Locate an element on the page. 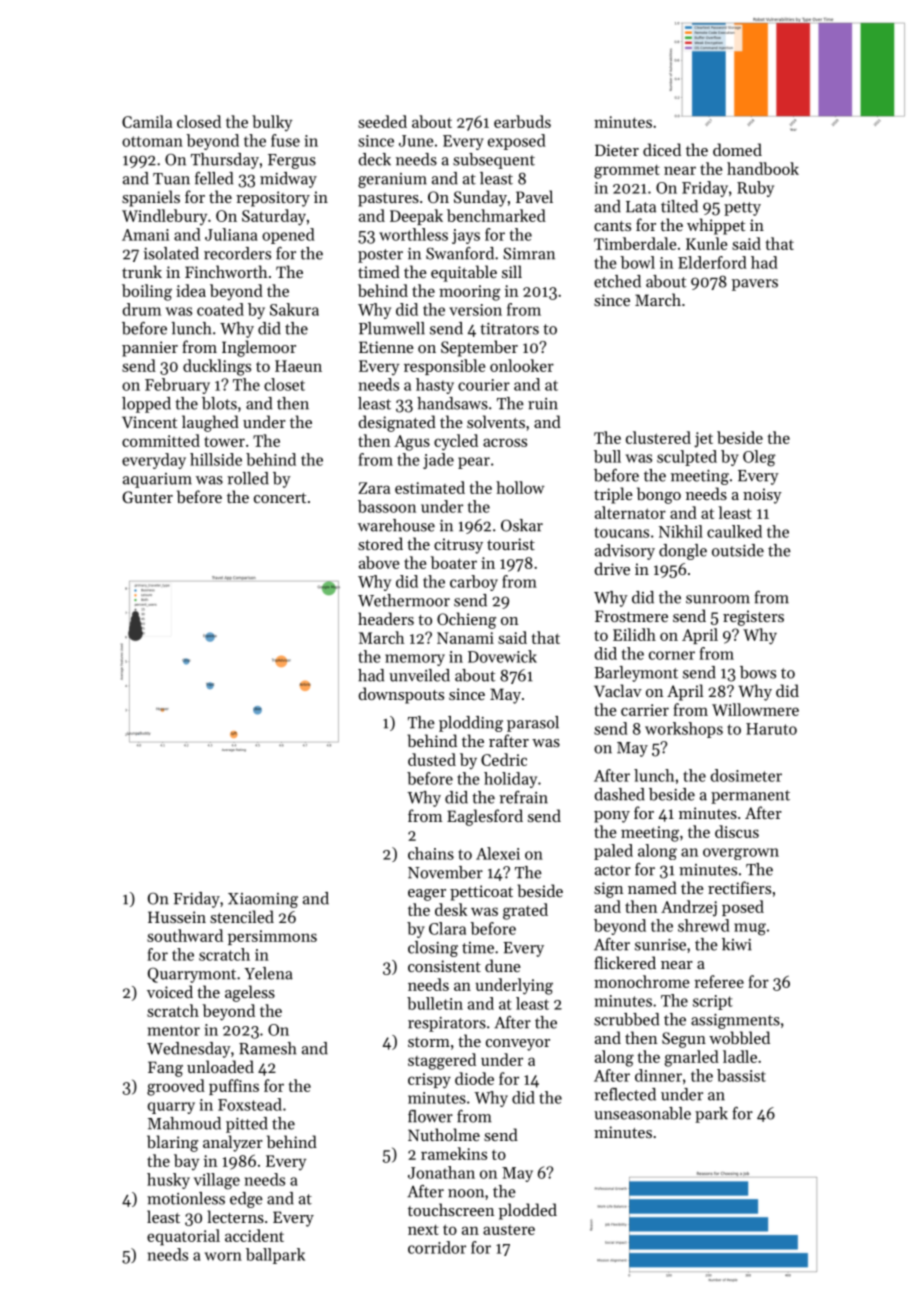  plodded is located at coordinates (528, 1211).
